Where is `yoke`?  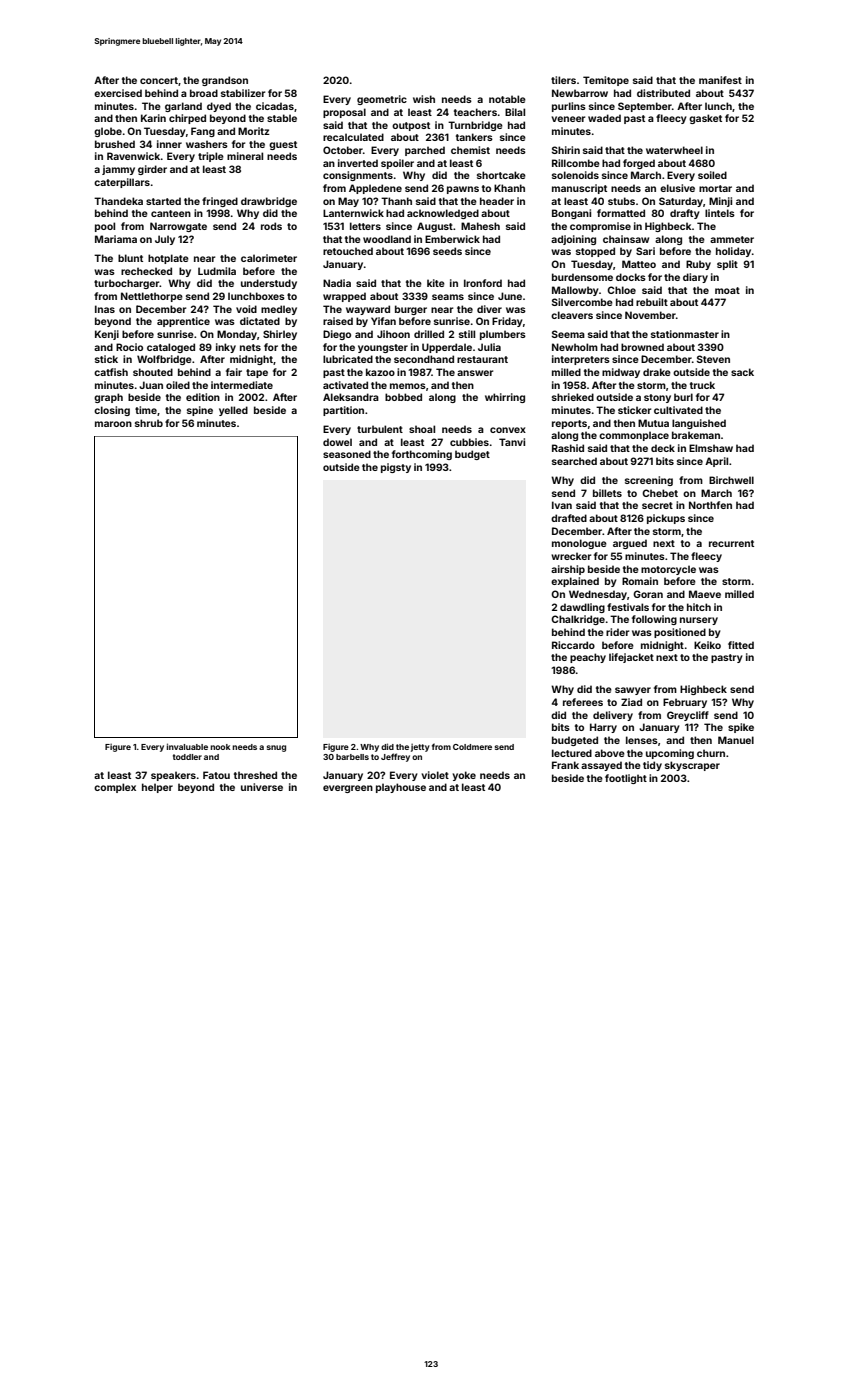
yoke is located at coordinates (464, 776).
